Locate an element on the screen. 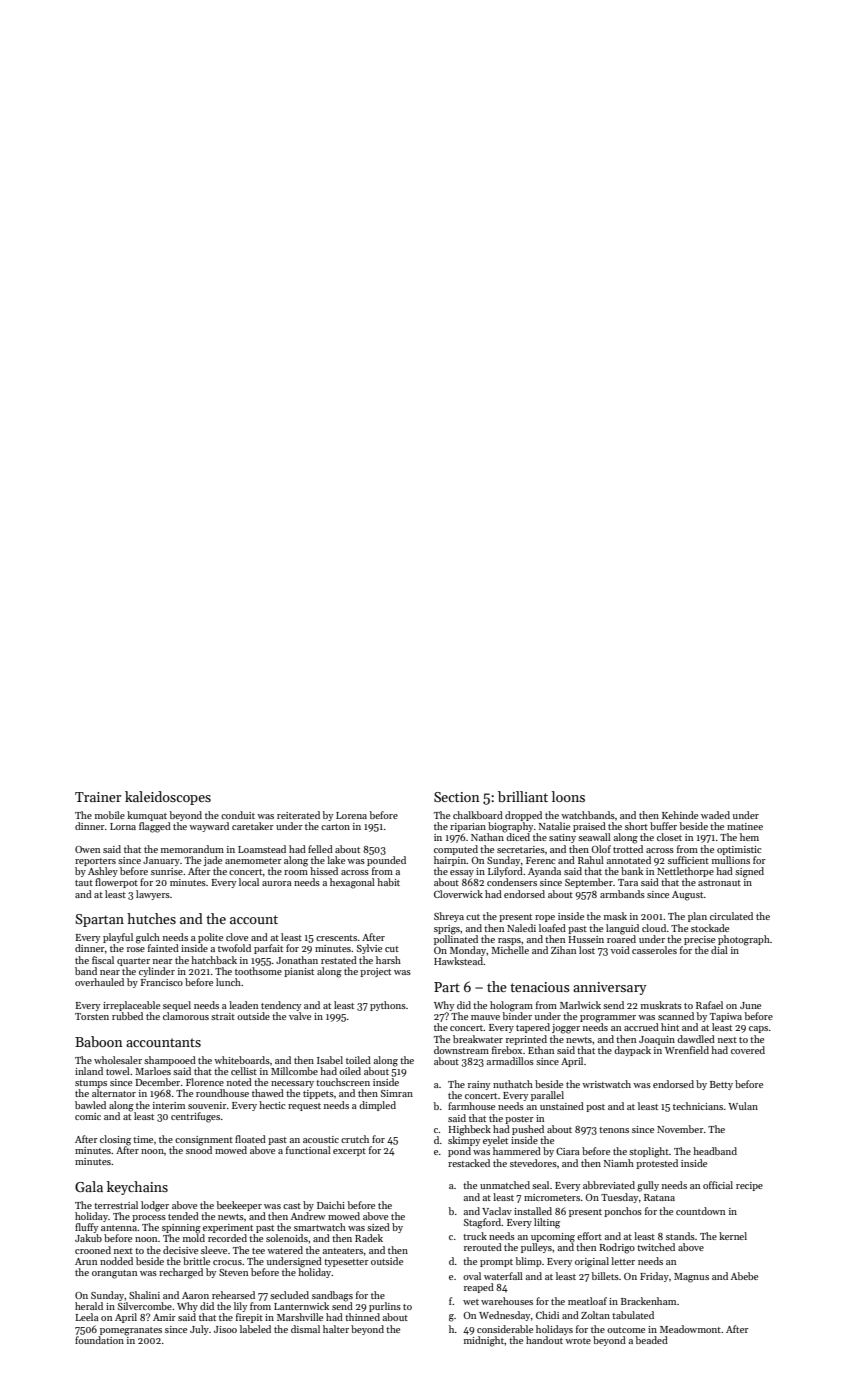  September is located at coordinates (589, 883).
